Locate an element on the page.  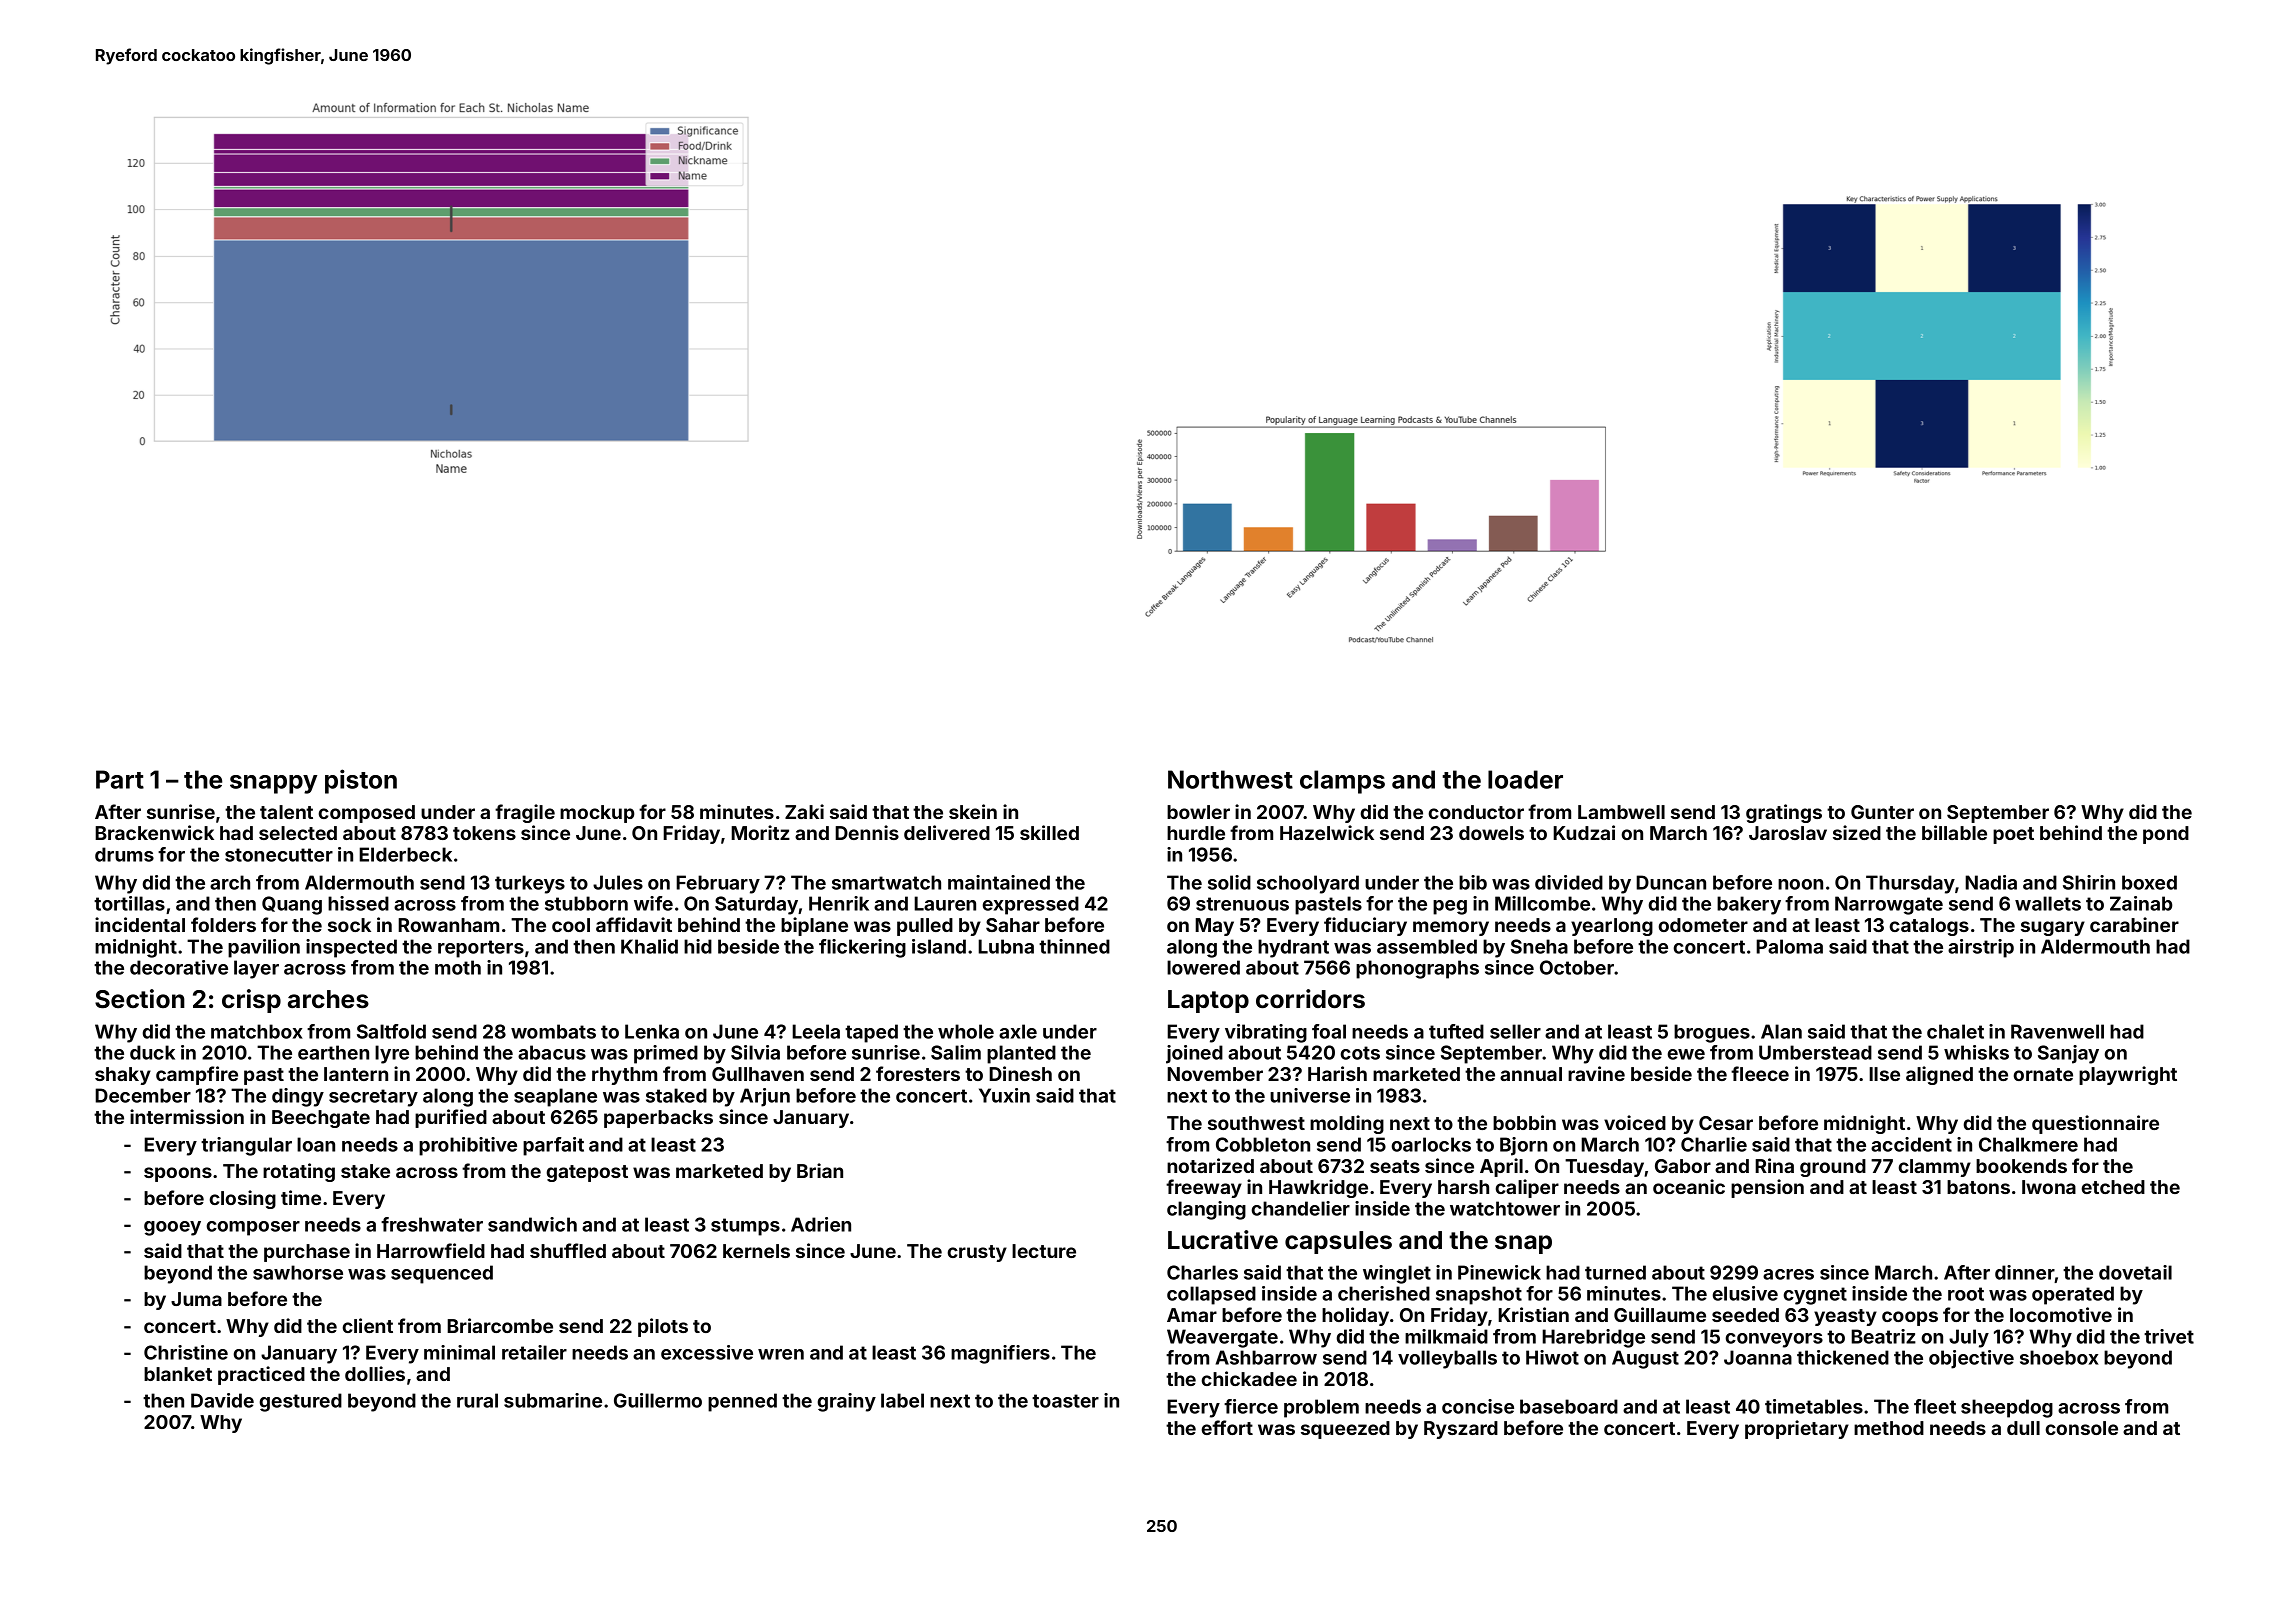
turned is located at coordinates (1615, 1272).
